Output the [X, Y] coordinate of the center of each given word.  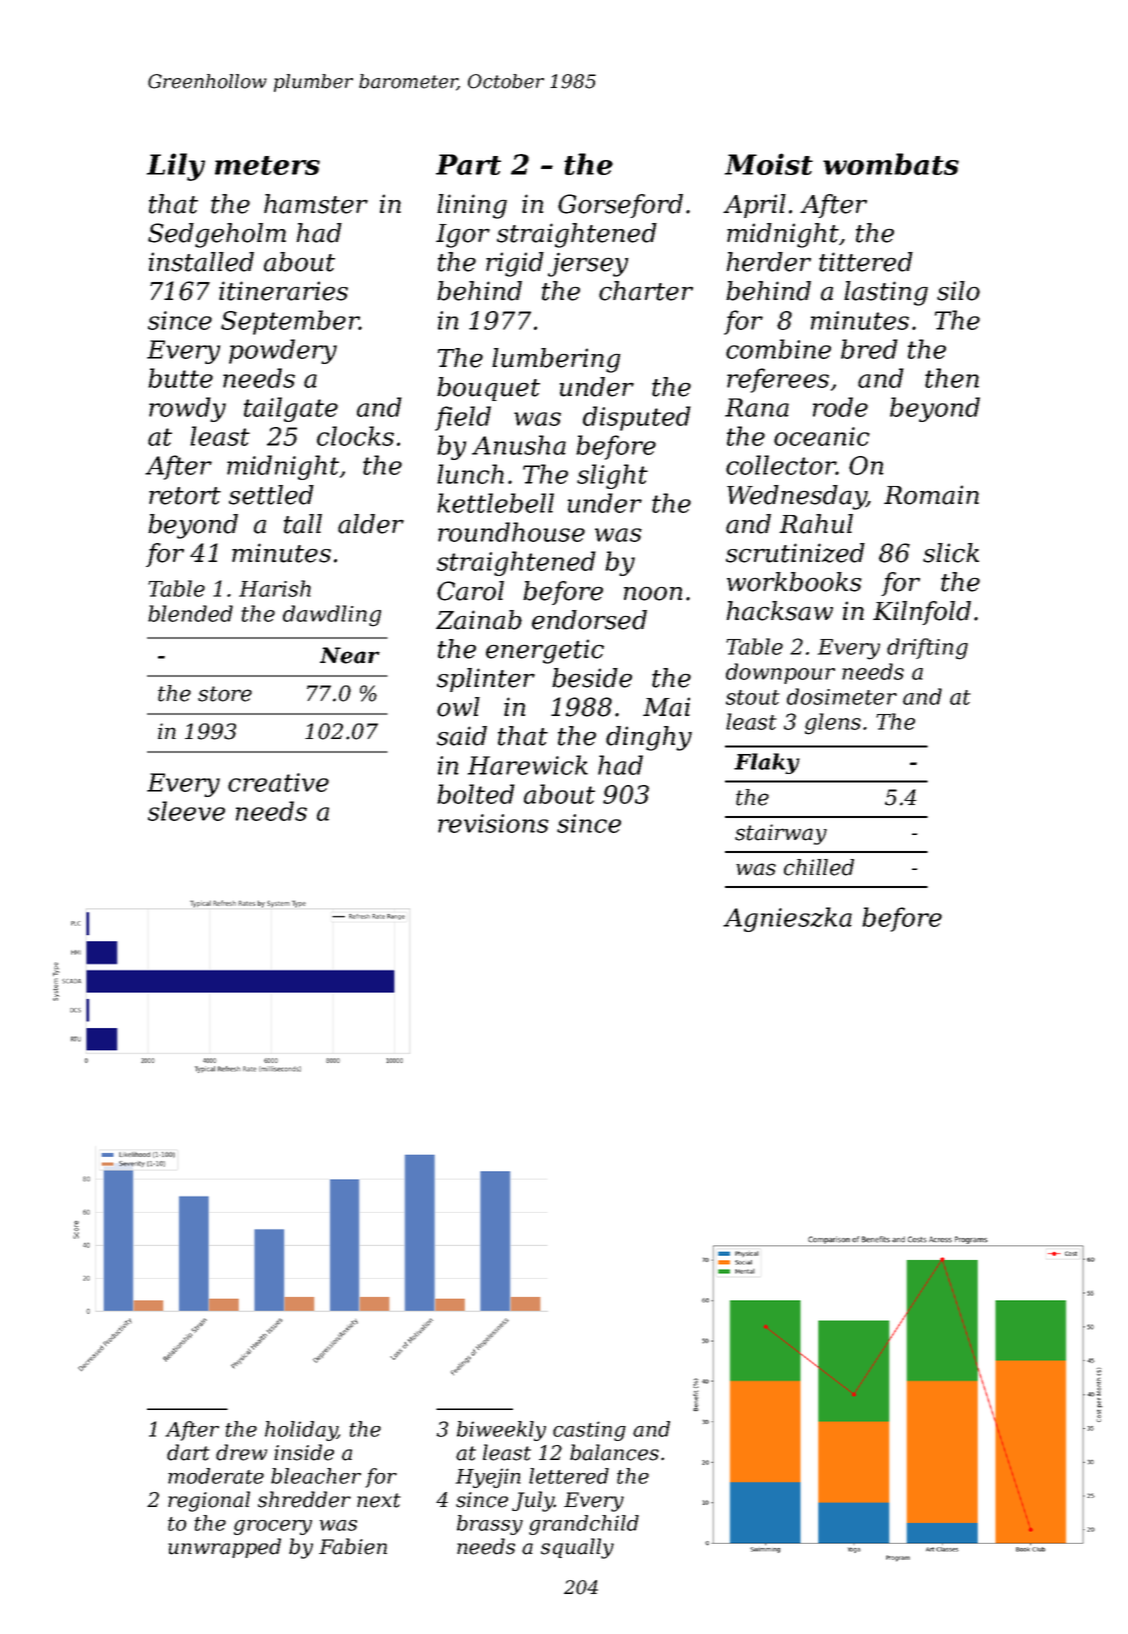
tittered [866, 262]
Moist [769, 164]
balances [614, 1452]
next [379, 1500]
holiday [301, 1431]
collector [781, 465]
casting [589, 1431]
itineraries [283, 291]
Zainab [479, 620]
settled [271, 495]
